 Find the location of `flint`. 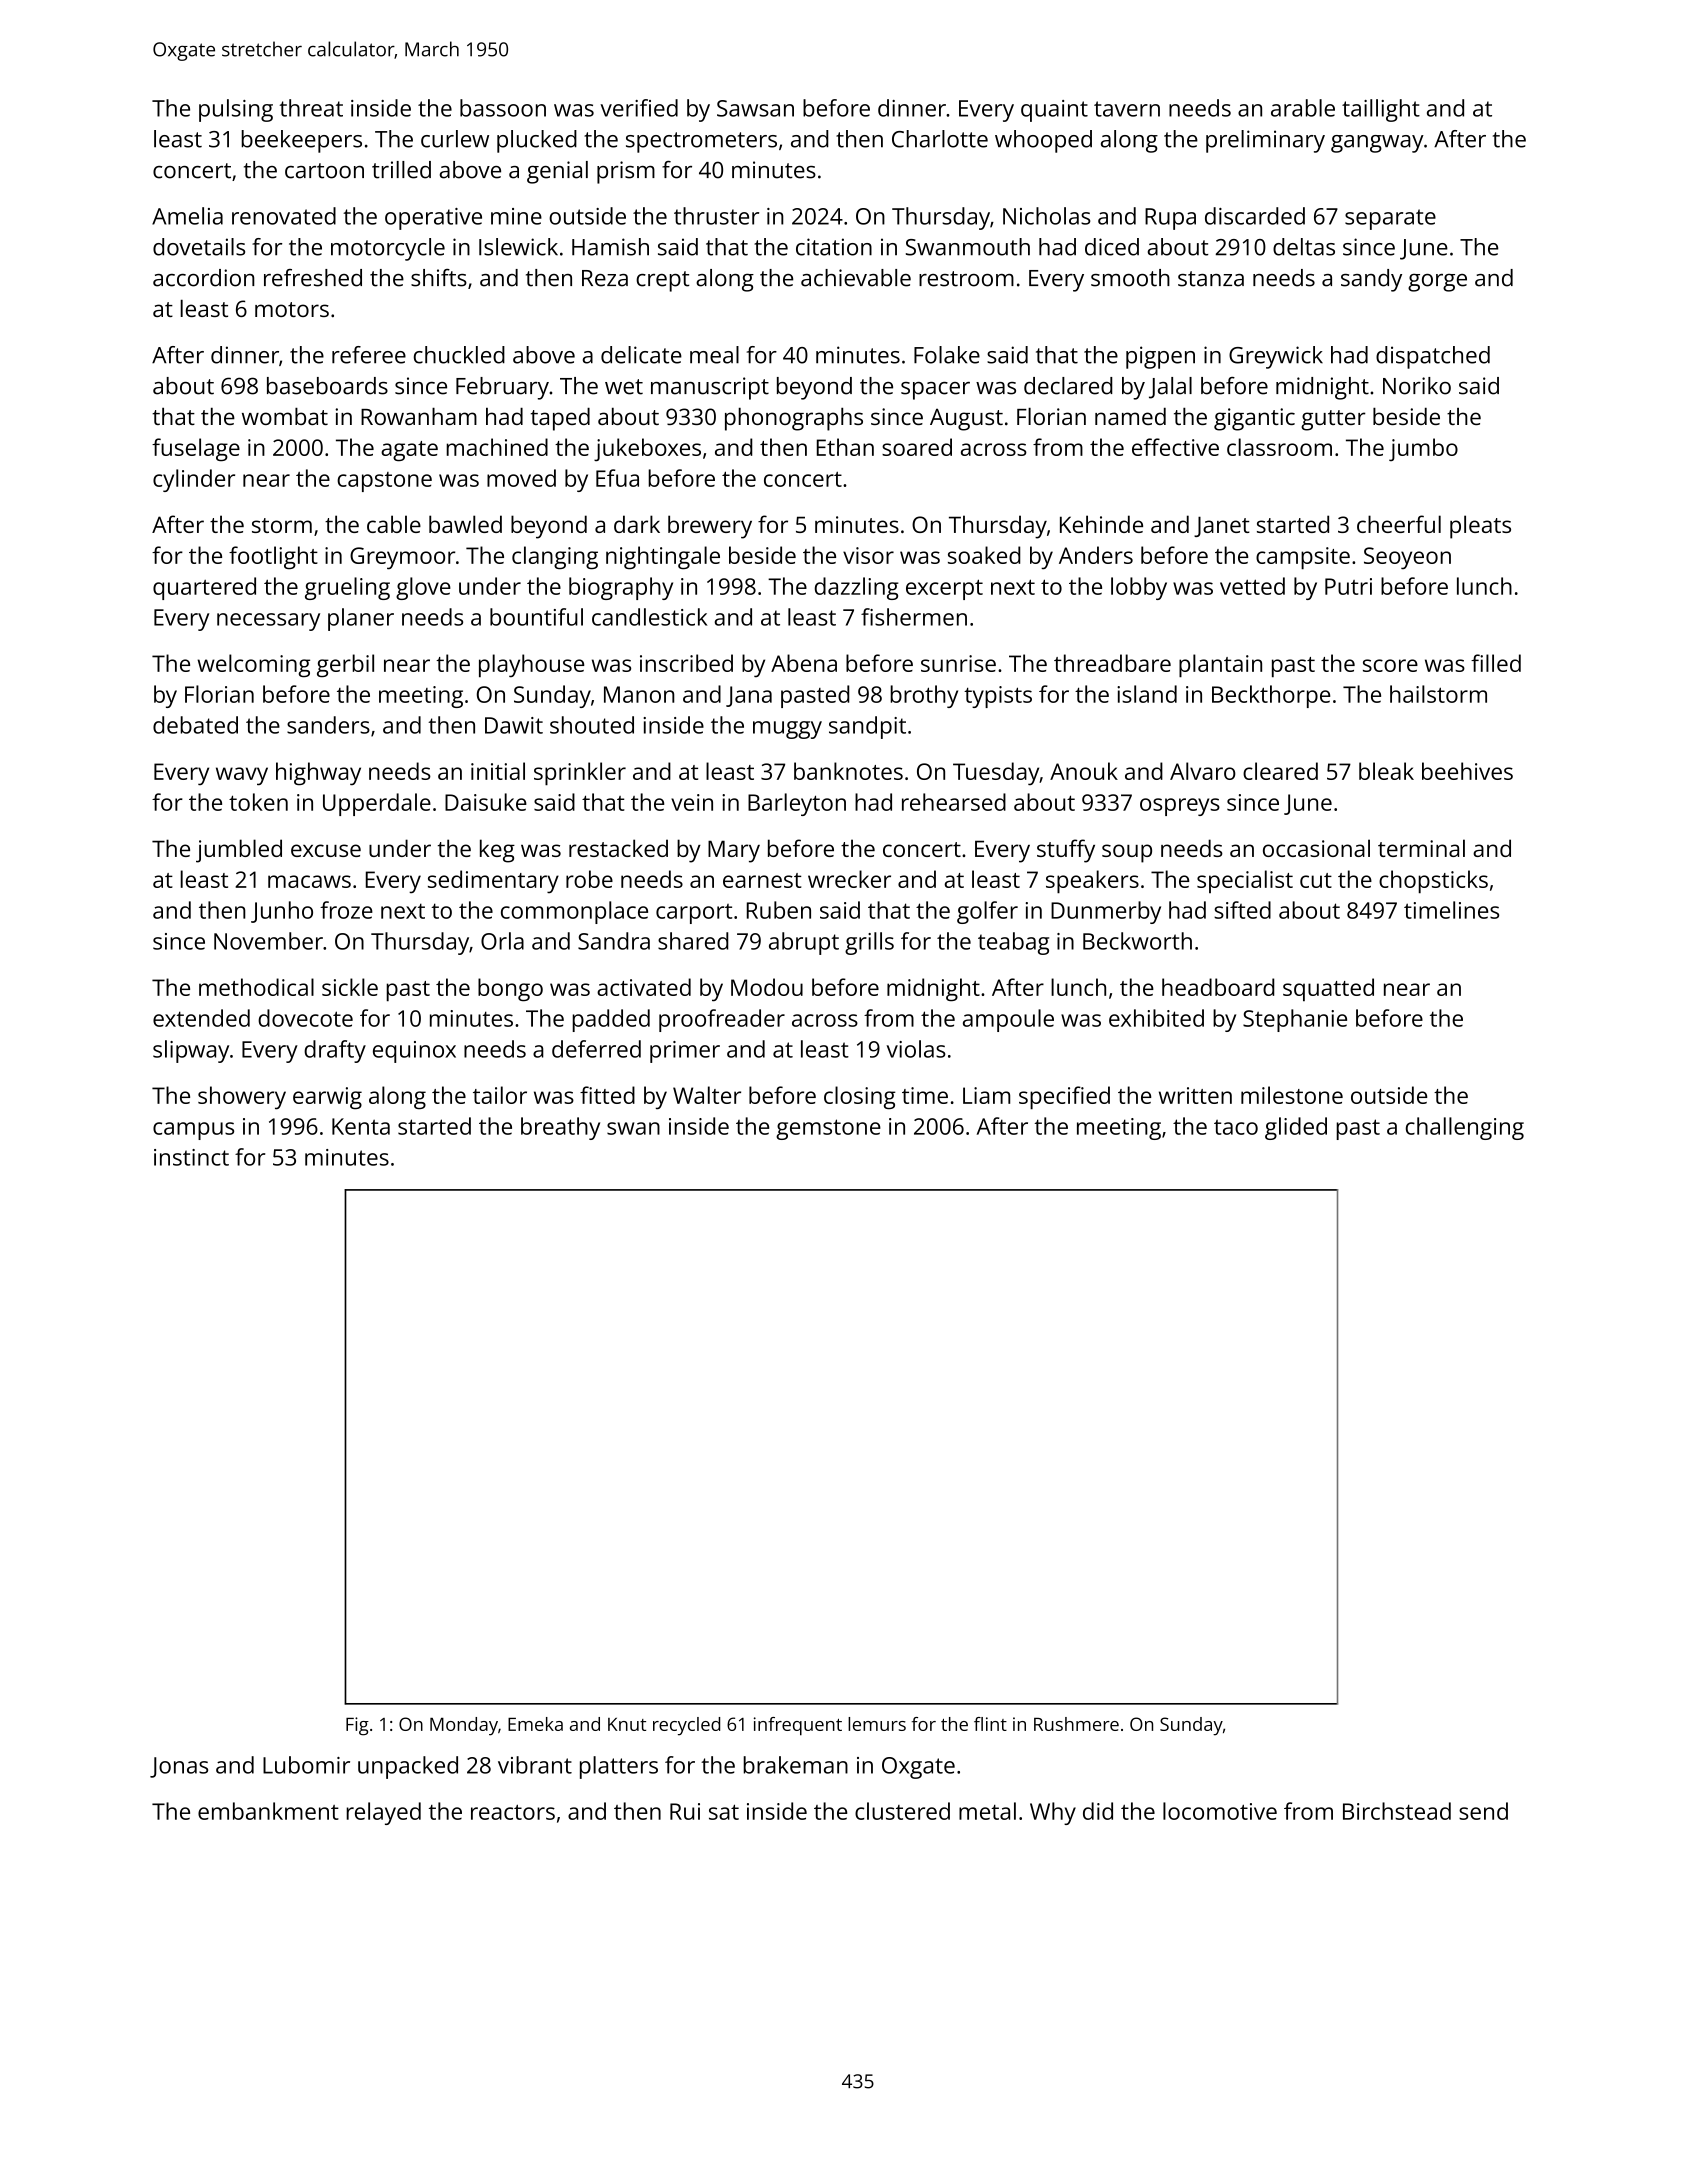

flint is located at coordinates (990, 1724).
